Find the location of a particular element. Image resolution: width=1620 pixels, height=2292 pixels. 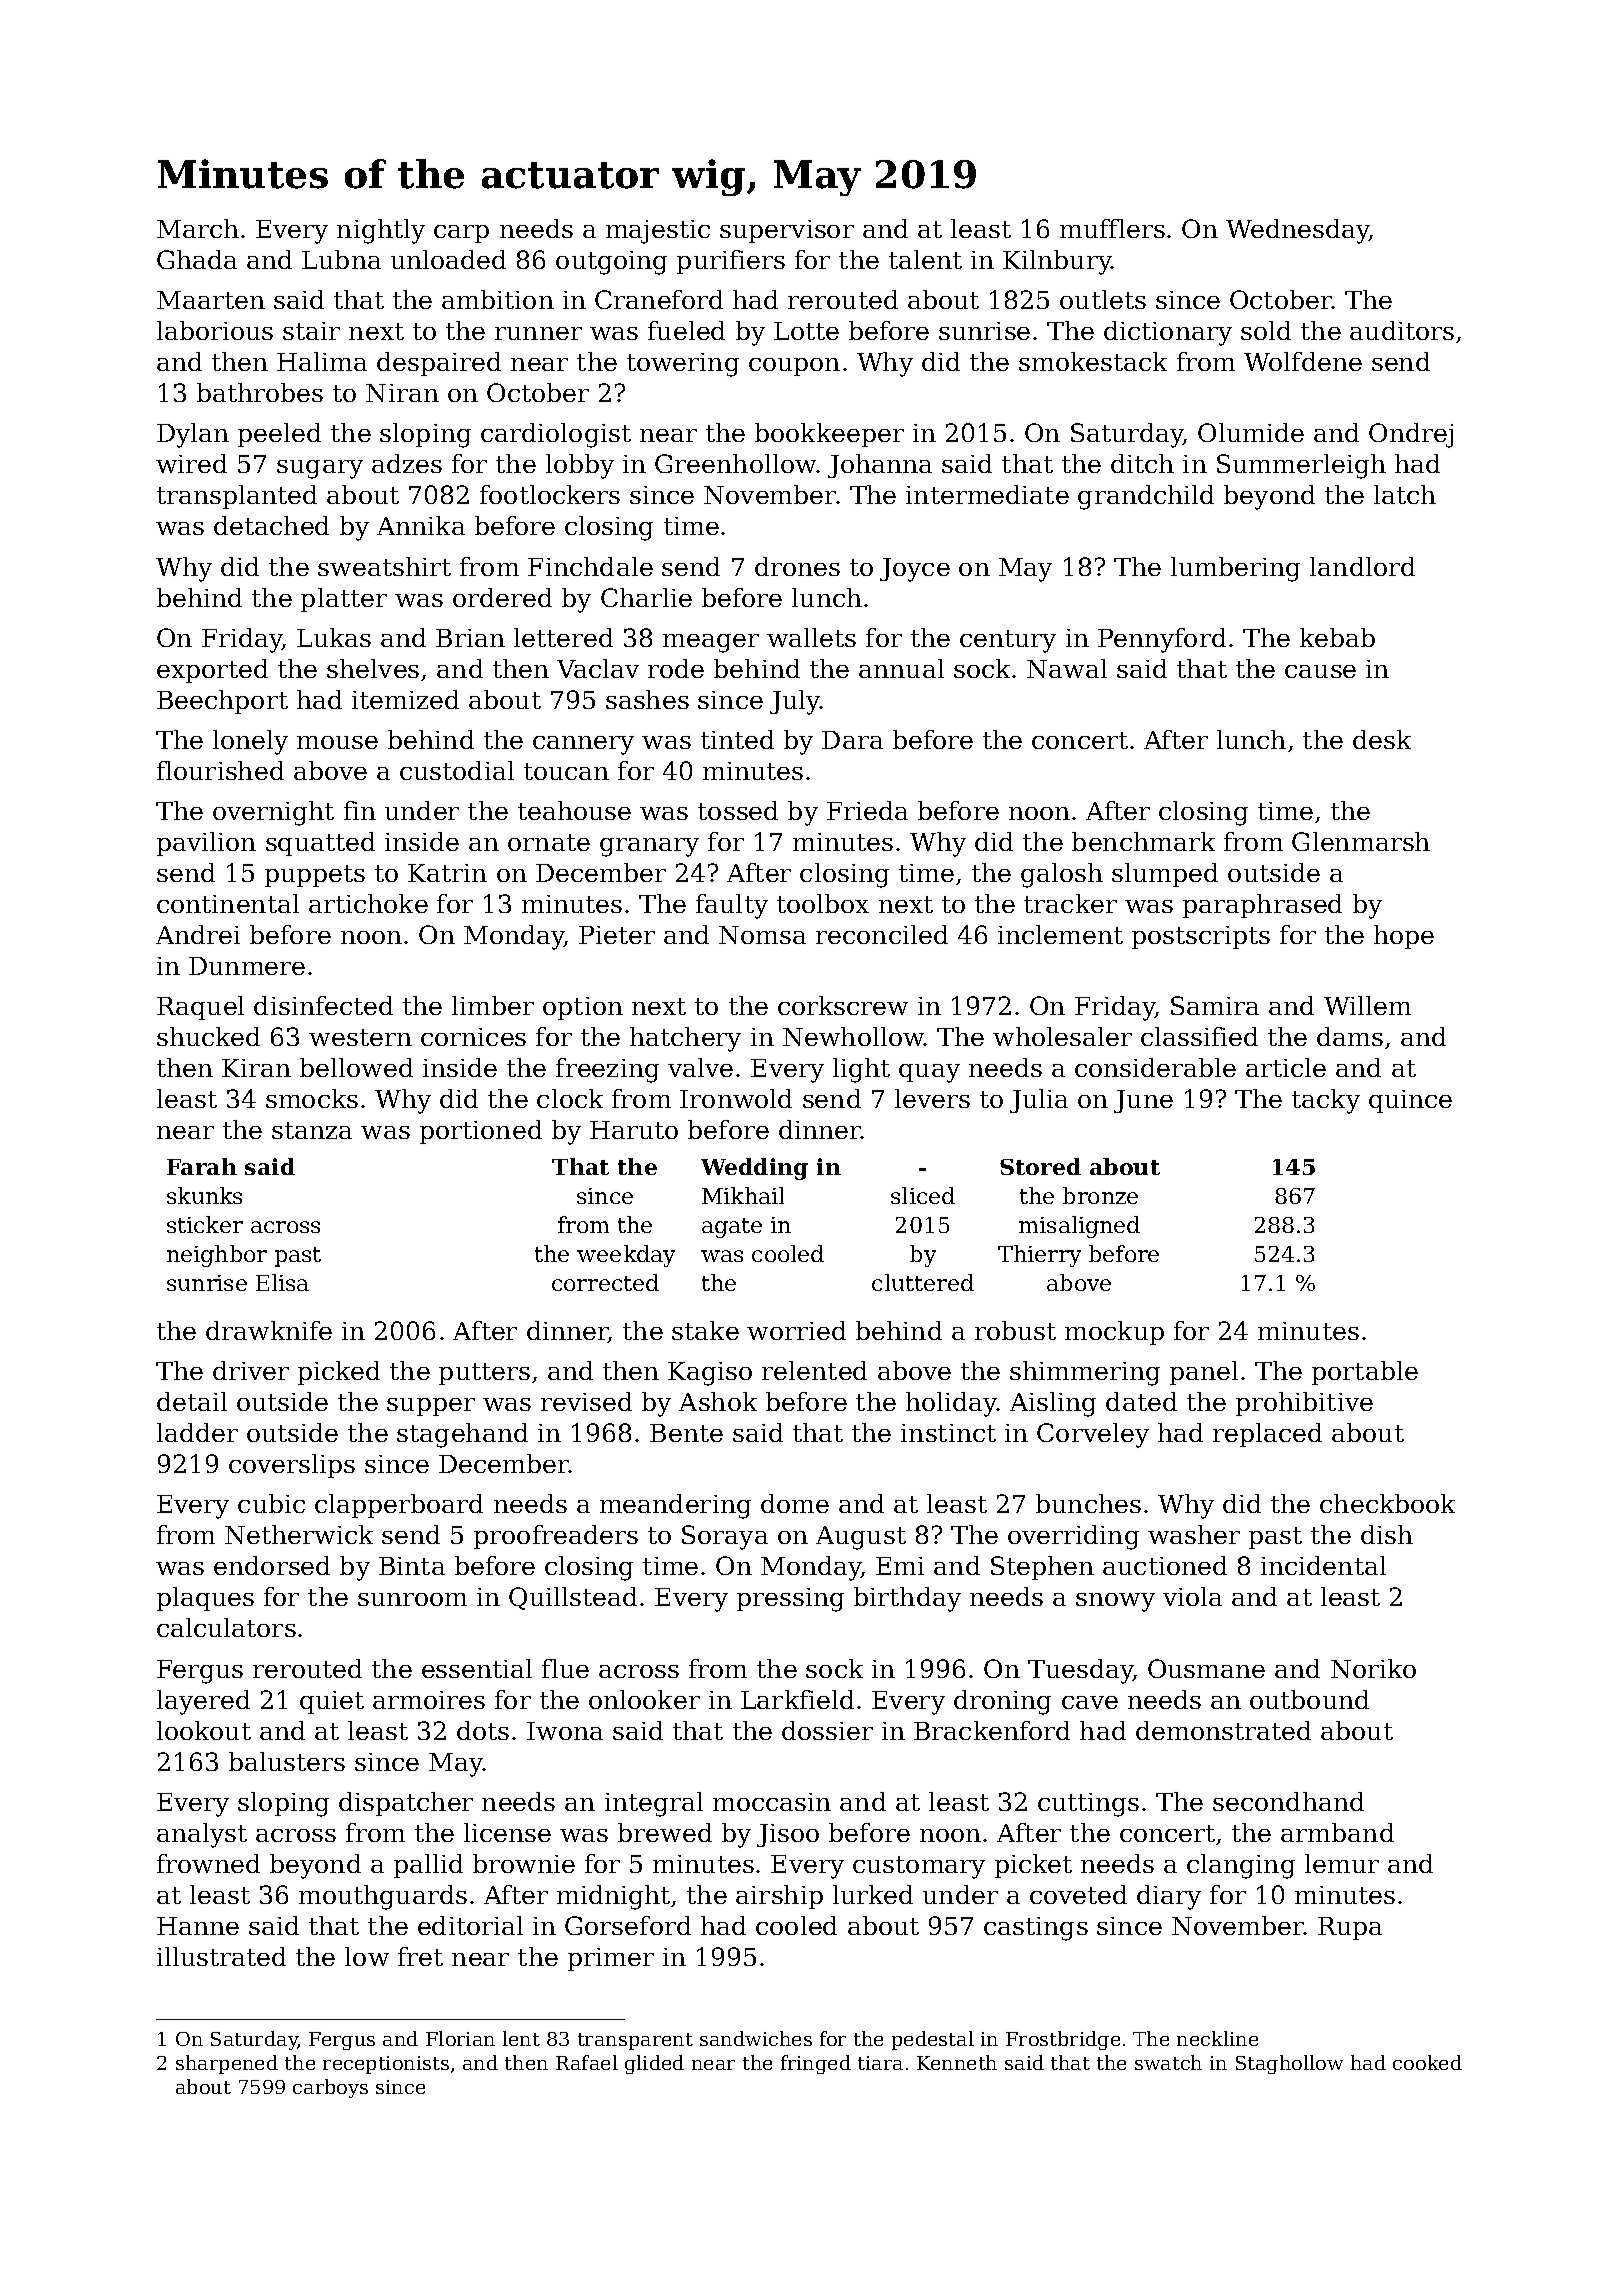

considerable is located at coordinates (1155, 1067).
